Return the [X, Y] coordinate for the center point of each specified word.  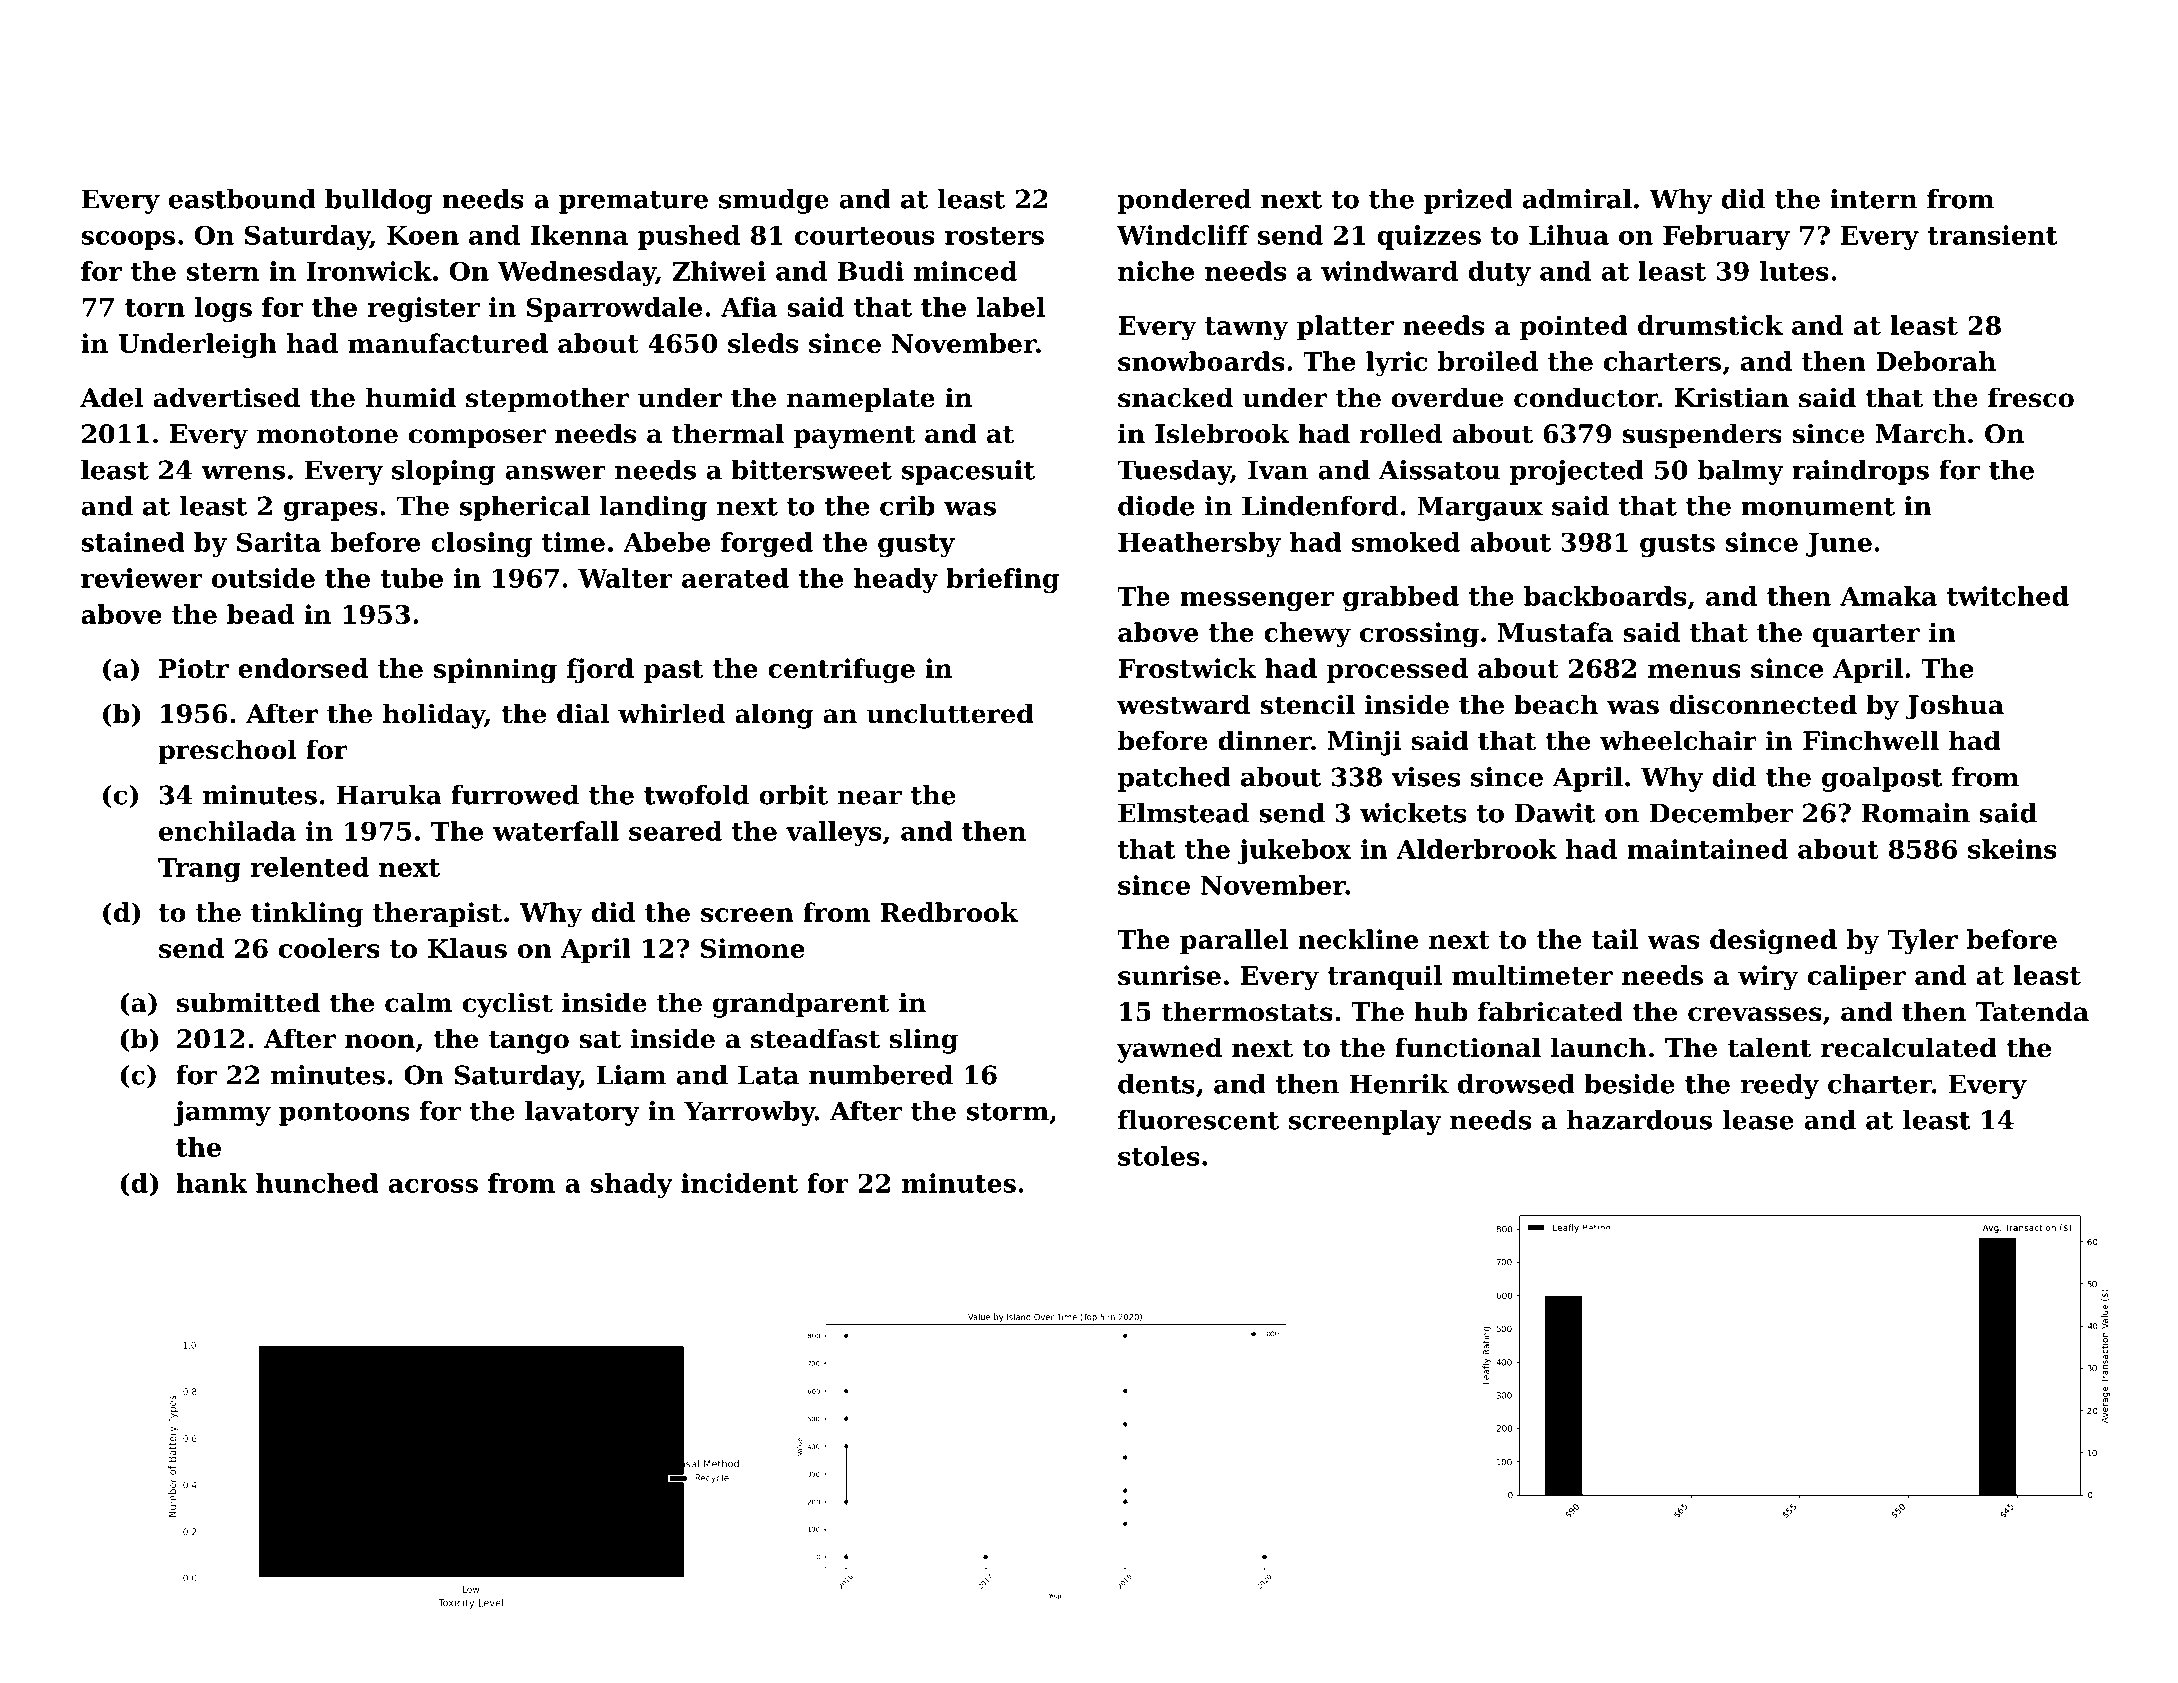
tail [1615, 939]
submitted [248, 1002]
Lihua [1569, 235]
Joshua [1954, 707]
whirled [671, 713]
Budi [871, 271]
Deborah [1936, 361]
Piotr [194, 668]
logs [223, 309]
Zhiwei [719, 271]
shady [632, 1185]
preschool [227, 752]
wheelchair [1678, 740]
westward [1183, 704]
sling [924, 1041]
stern [223, 272]
